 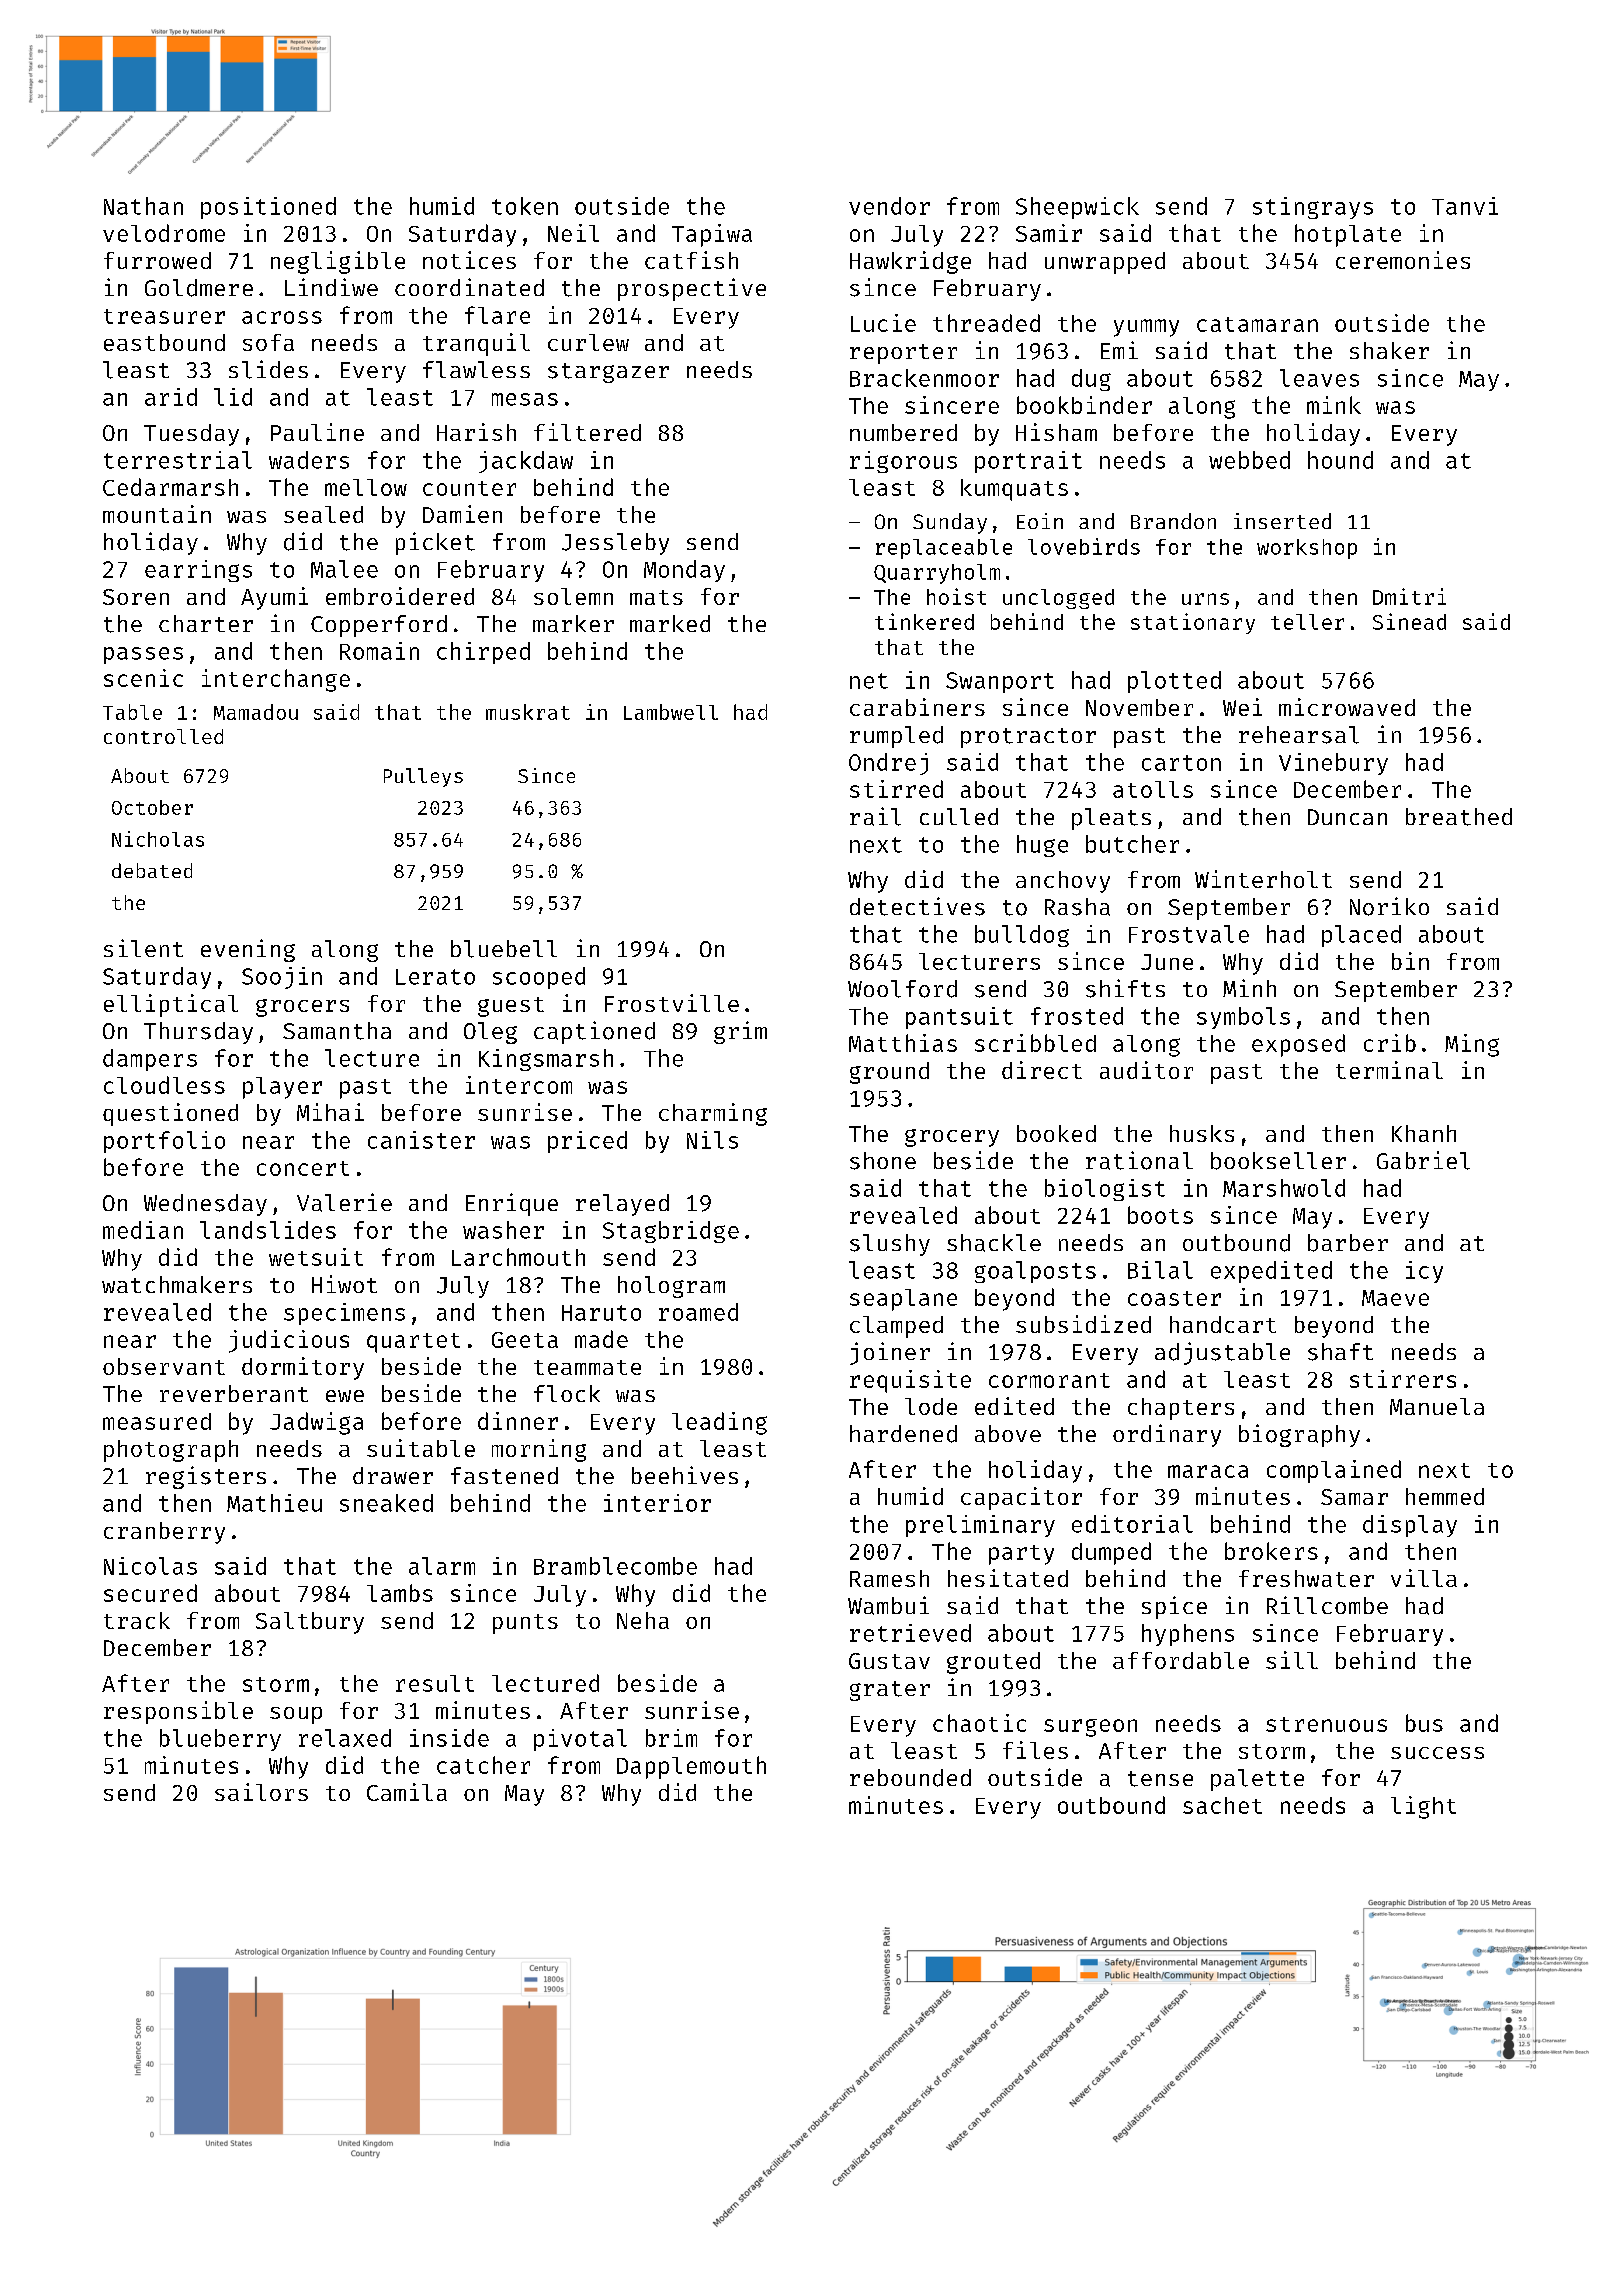 I want to click on Pulleys, so click(x=423, y=777).
